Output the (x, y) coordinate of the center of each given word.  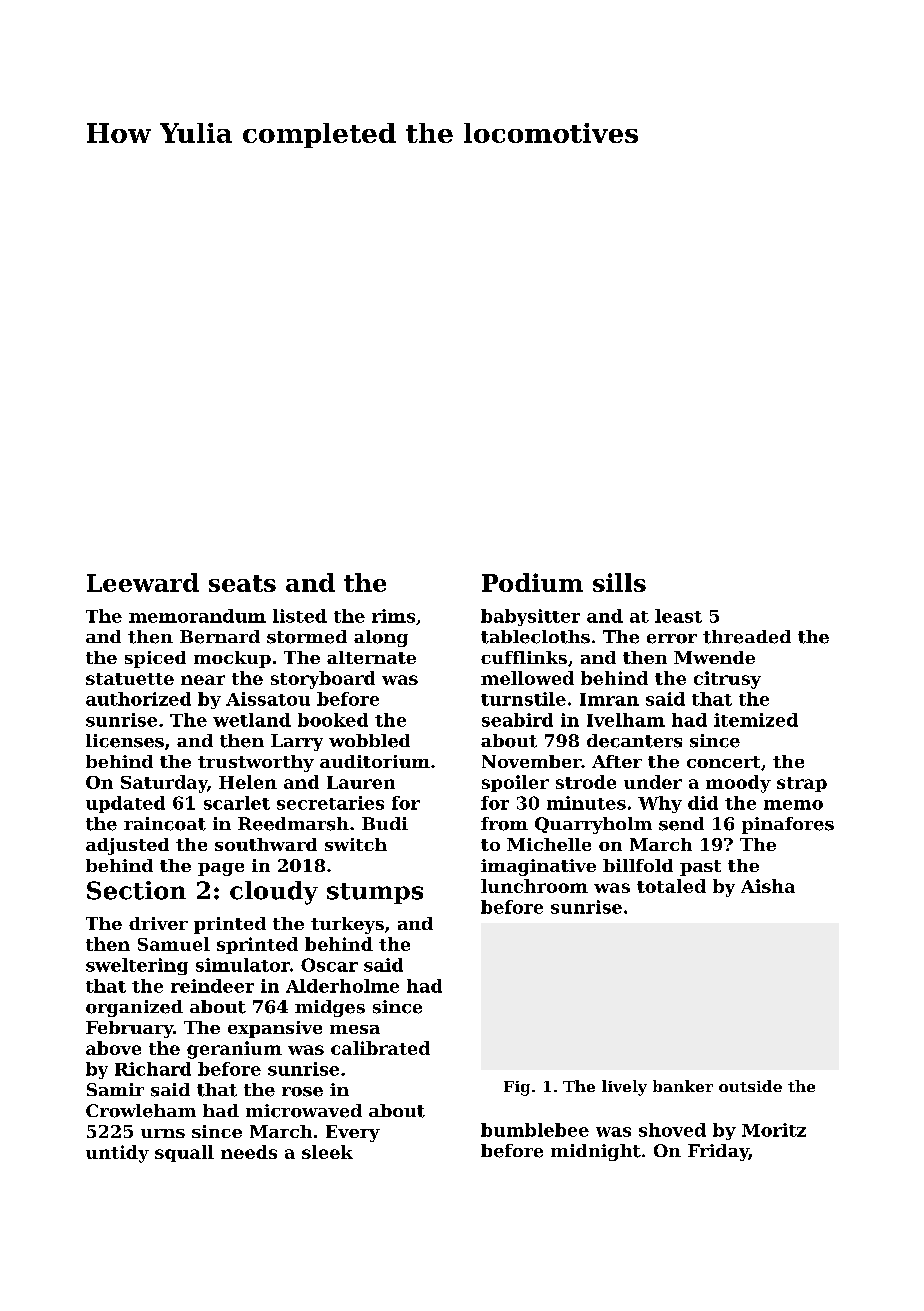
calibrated (380, 1048)
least (678, 616)
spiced (155, 659)
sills (619, 582)
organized (134, 1008)
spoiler (515, 783)
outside (750, 1086)
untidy (117, 1154)
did (703, 803)
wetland (252, 720)
